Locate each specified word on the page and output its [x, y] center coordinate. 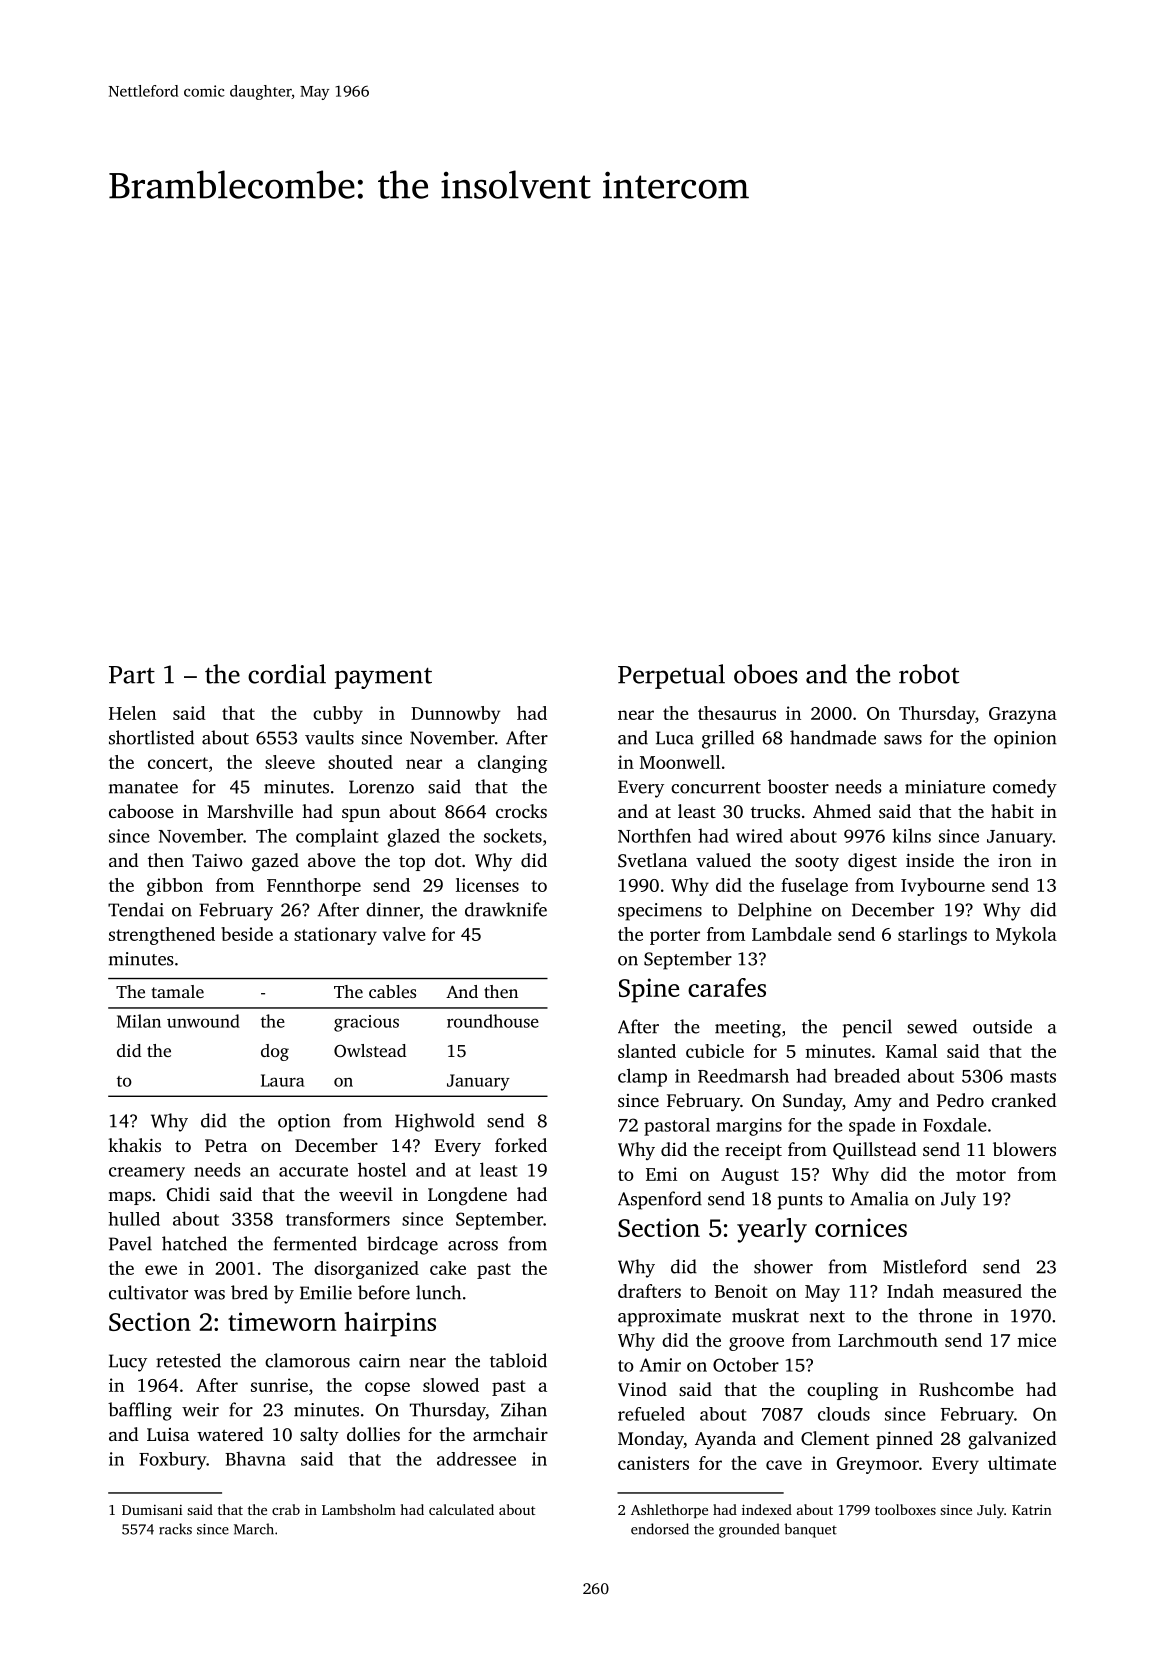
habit [1012, 811]
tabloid [518, 1360]
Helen [132, 713]
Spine [649, 990]
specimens [660, 912]
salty [319, 1436]
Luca [675, 738]
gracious [366, 1023]
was [209, 1295]
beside [247, 934]
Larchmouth [888, 1340]
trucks [775, 811]
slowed [451, 1385]
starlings [932, 936]
